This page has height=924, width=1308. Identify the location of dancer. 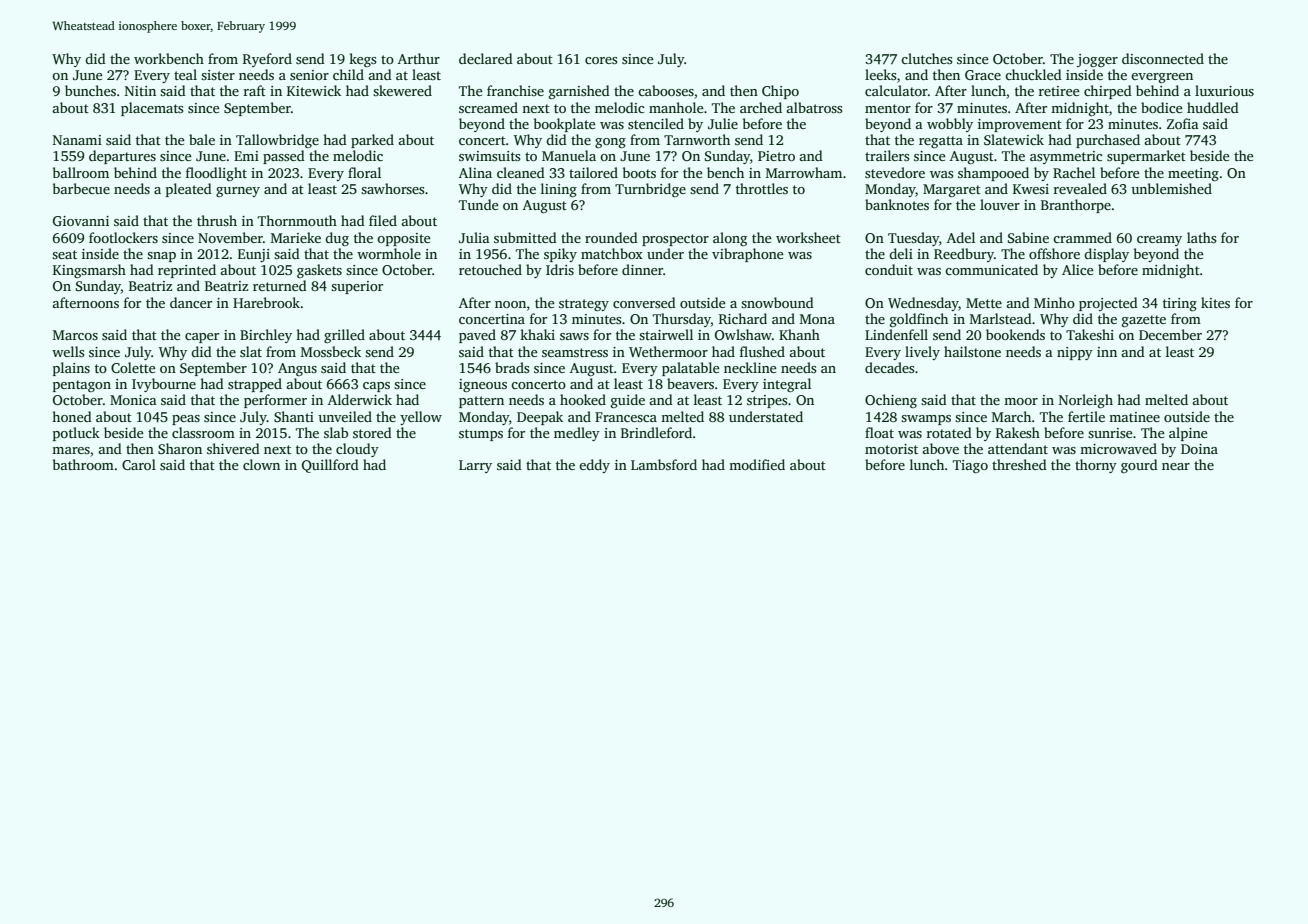
(191, 302).
